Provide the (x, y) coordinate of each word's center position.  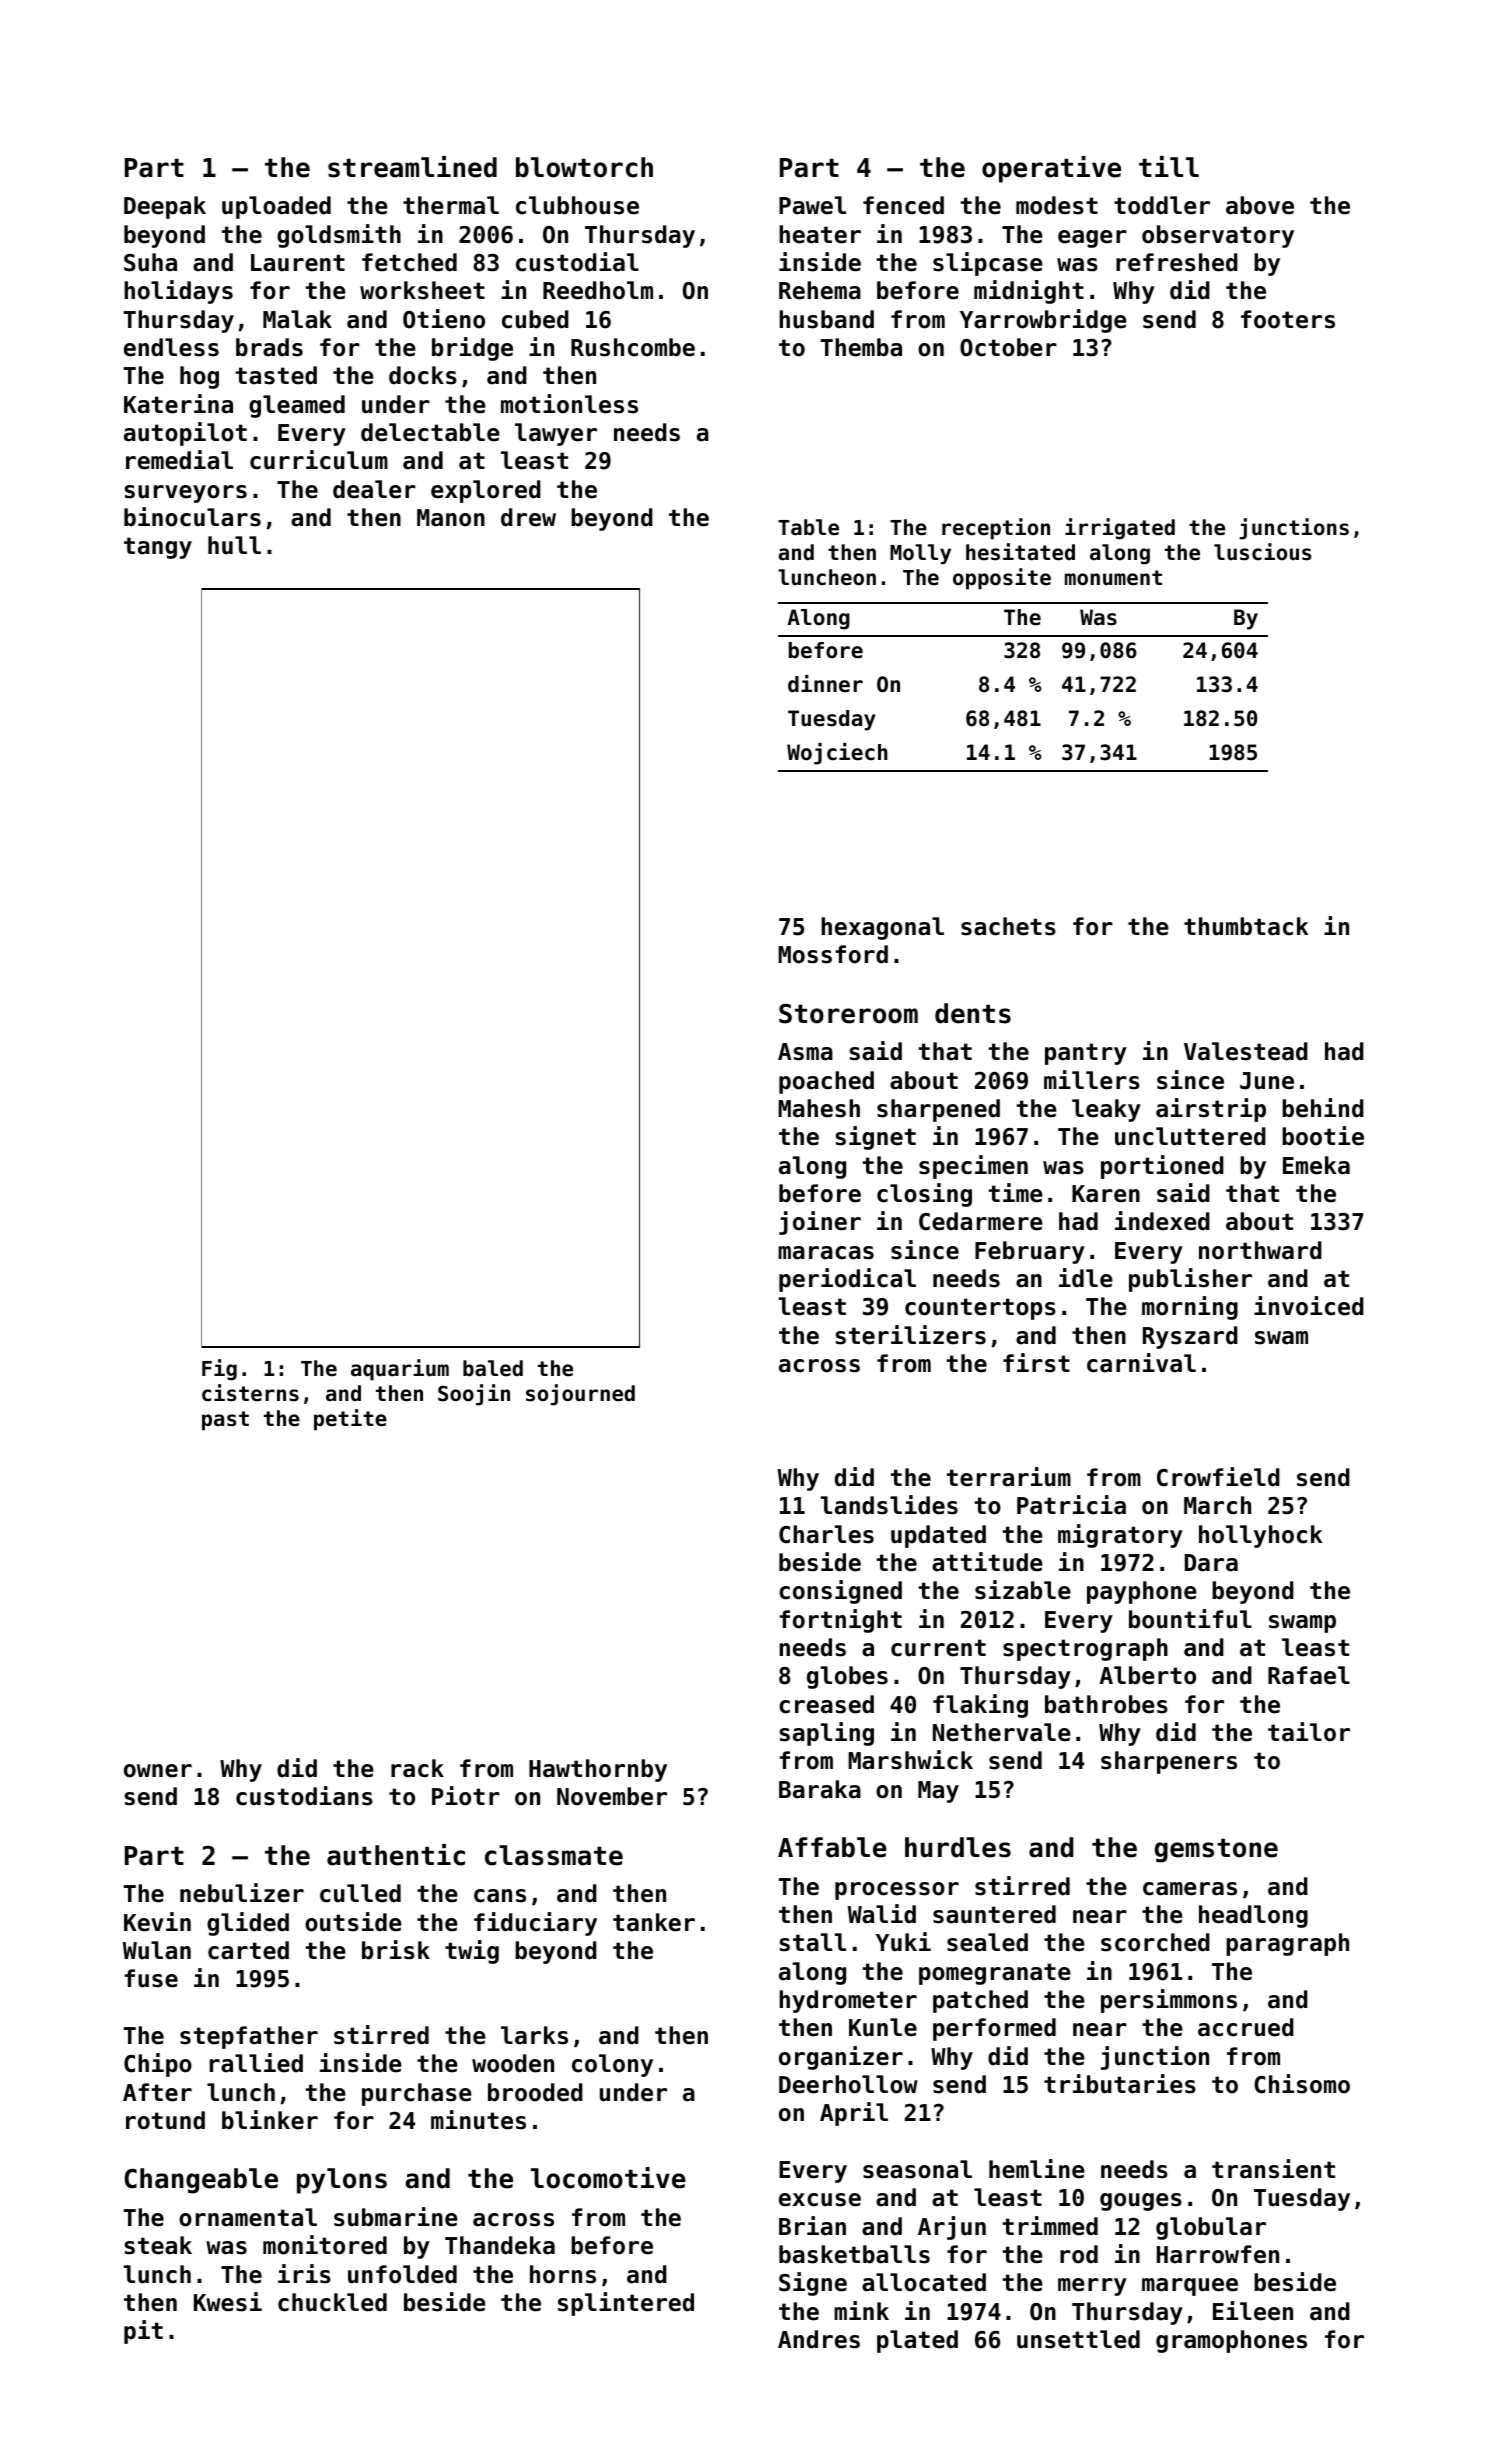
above (1260, 205)
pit (143, 2332)
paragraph (1287, 1944)
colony (612, 2065)
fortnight (840, 1621)
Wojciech (837, 754)
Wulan (157, 1950)
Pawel (812, 205)
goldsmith (339, 236)
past (225, 1421)
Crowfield (1218, 1477)
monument (1113, 578)
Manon (451, 518)
